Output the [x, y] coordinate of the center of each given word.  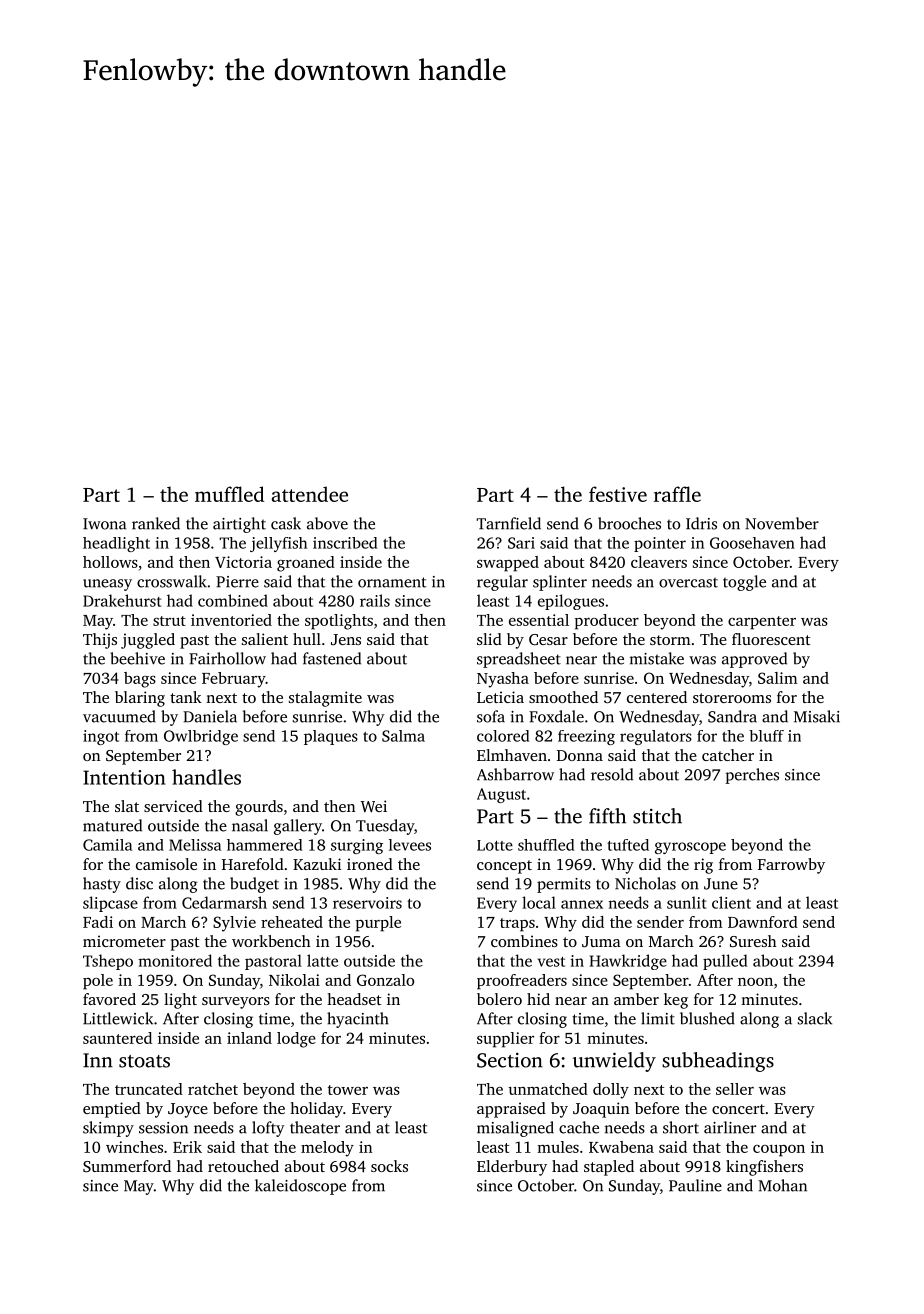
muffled [229, 494]
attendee [310, 494]
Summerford [127, 1166]
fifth [607, 816]
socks [389, 1166]
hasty [102, 885]
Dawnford [763, 922]
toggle [744, 583]
